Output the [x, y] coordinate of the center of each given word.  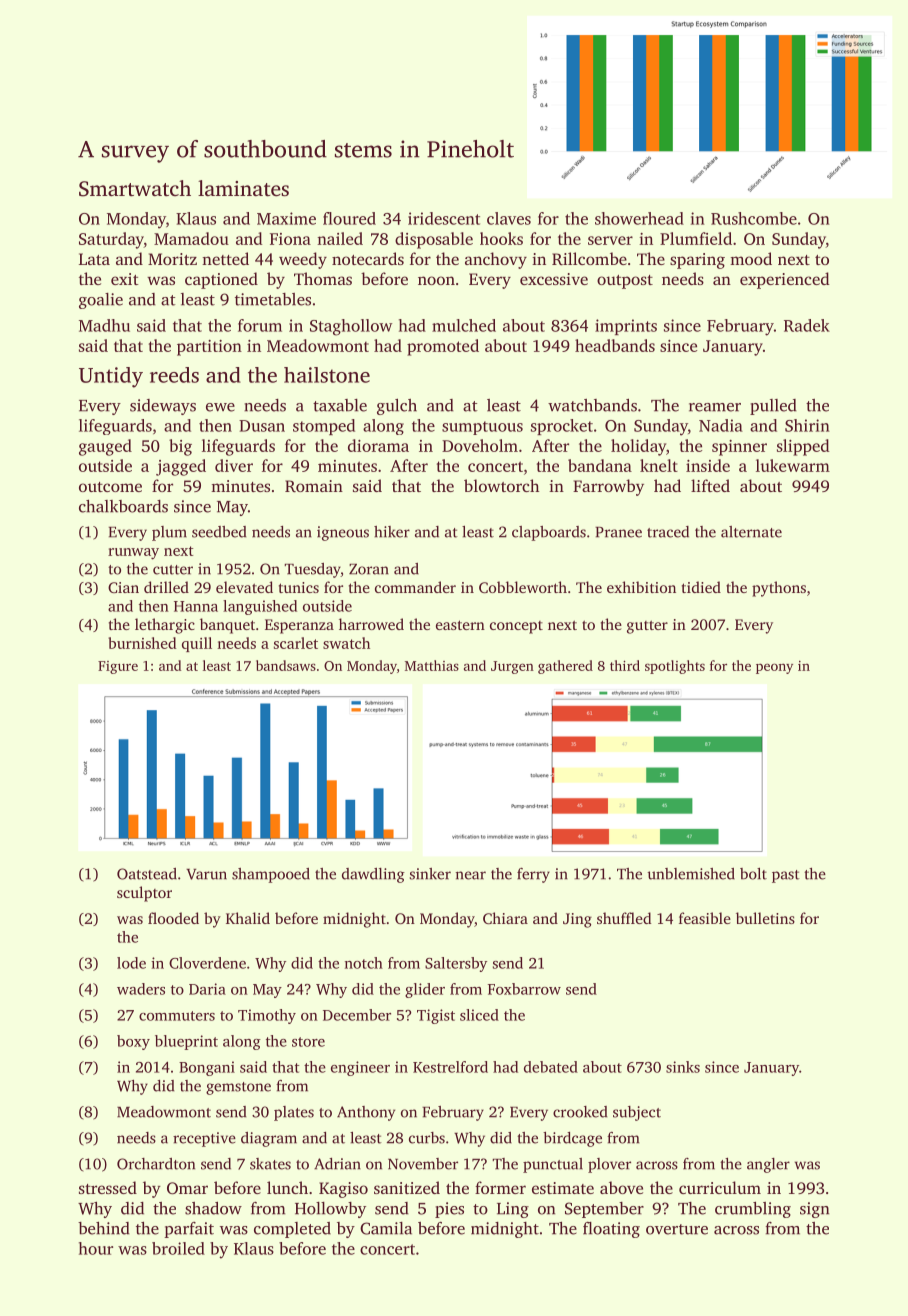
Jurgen [512, 667]
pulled [773, 407]
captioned [221, 280]
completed [292, 1230]
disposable [434, 240]
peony [774, 668]
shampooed [271, 875]
